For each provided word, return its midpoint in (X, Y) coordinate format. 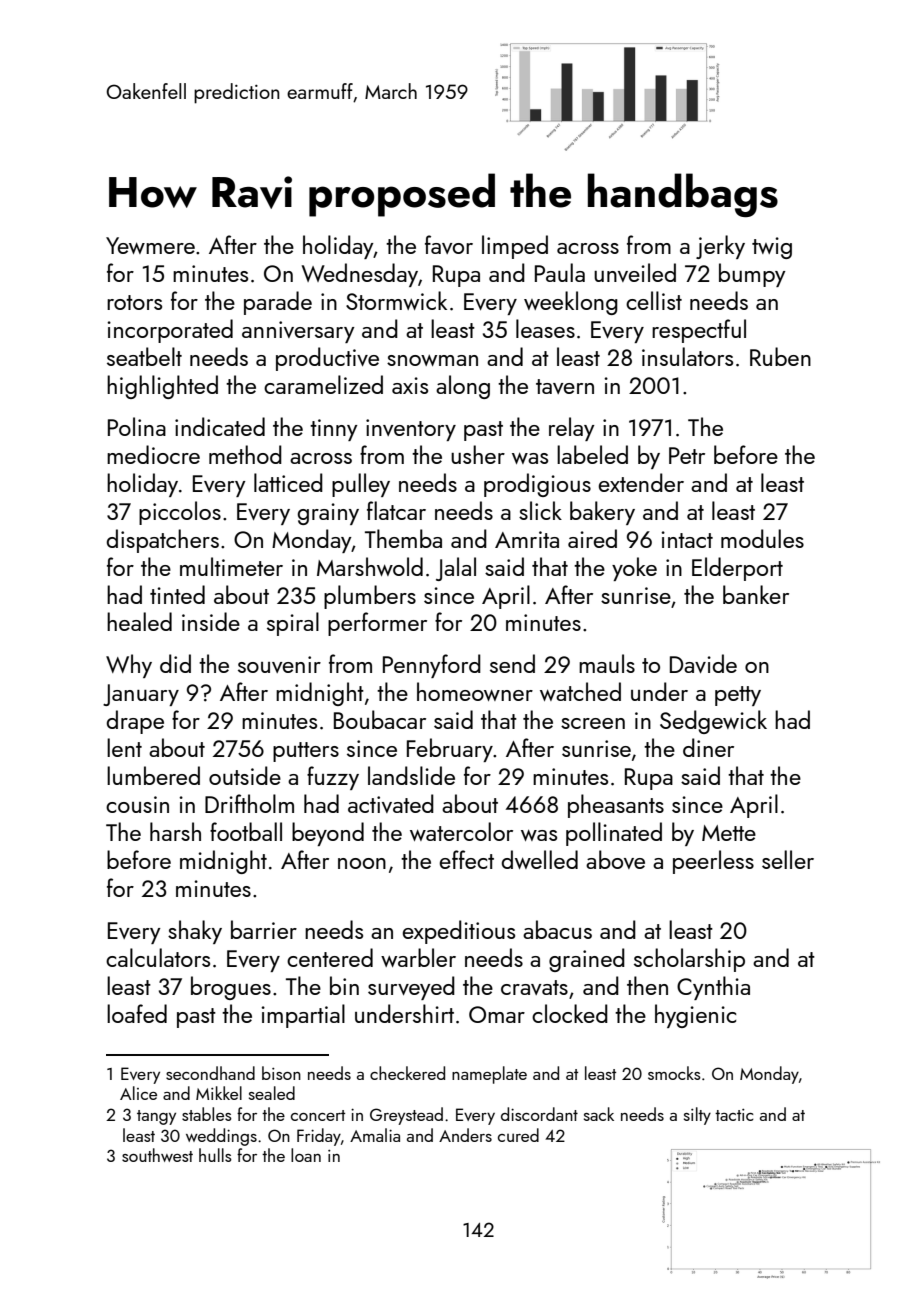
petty (738, 696)
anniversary (298, 332)
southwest (157, 1155)
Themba (403, 538)
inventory (411, 430)
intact (687, 539)
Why (129, 666)
